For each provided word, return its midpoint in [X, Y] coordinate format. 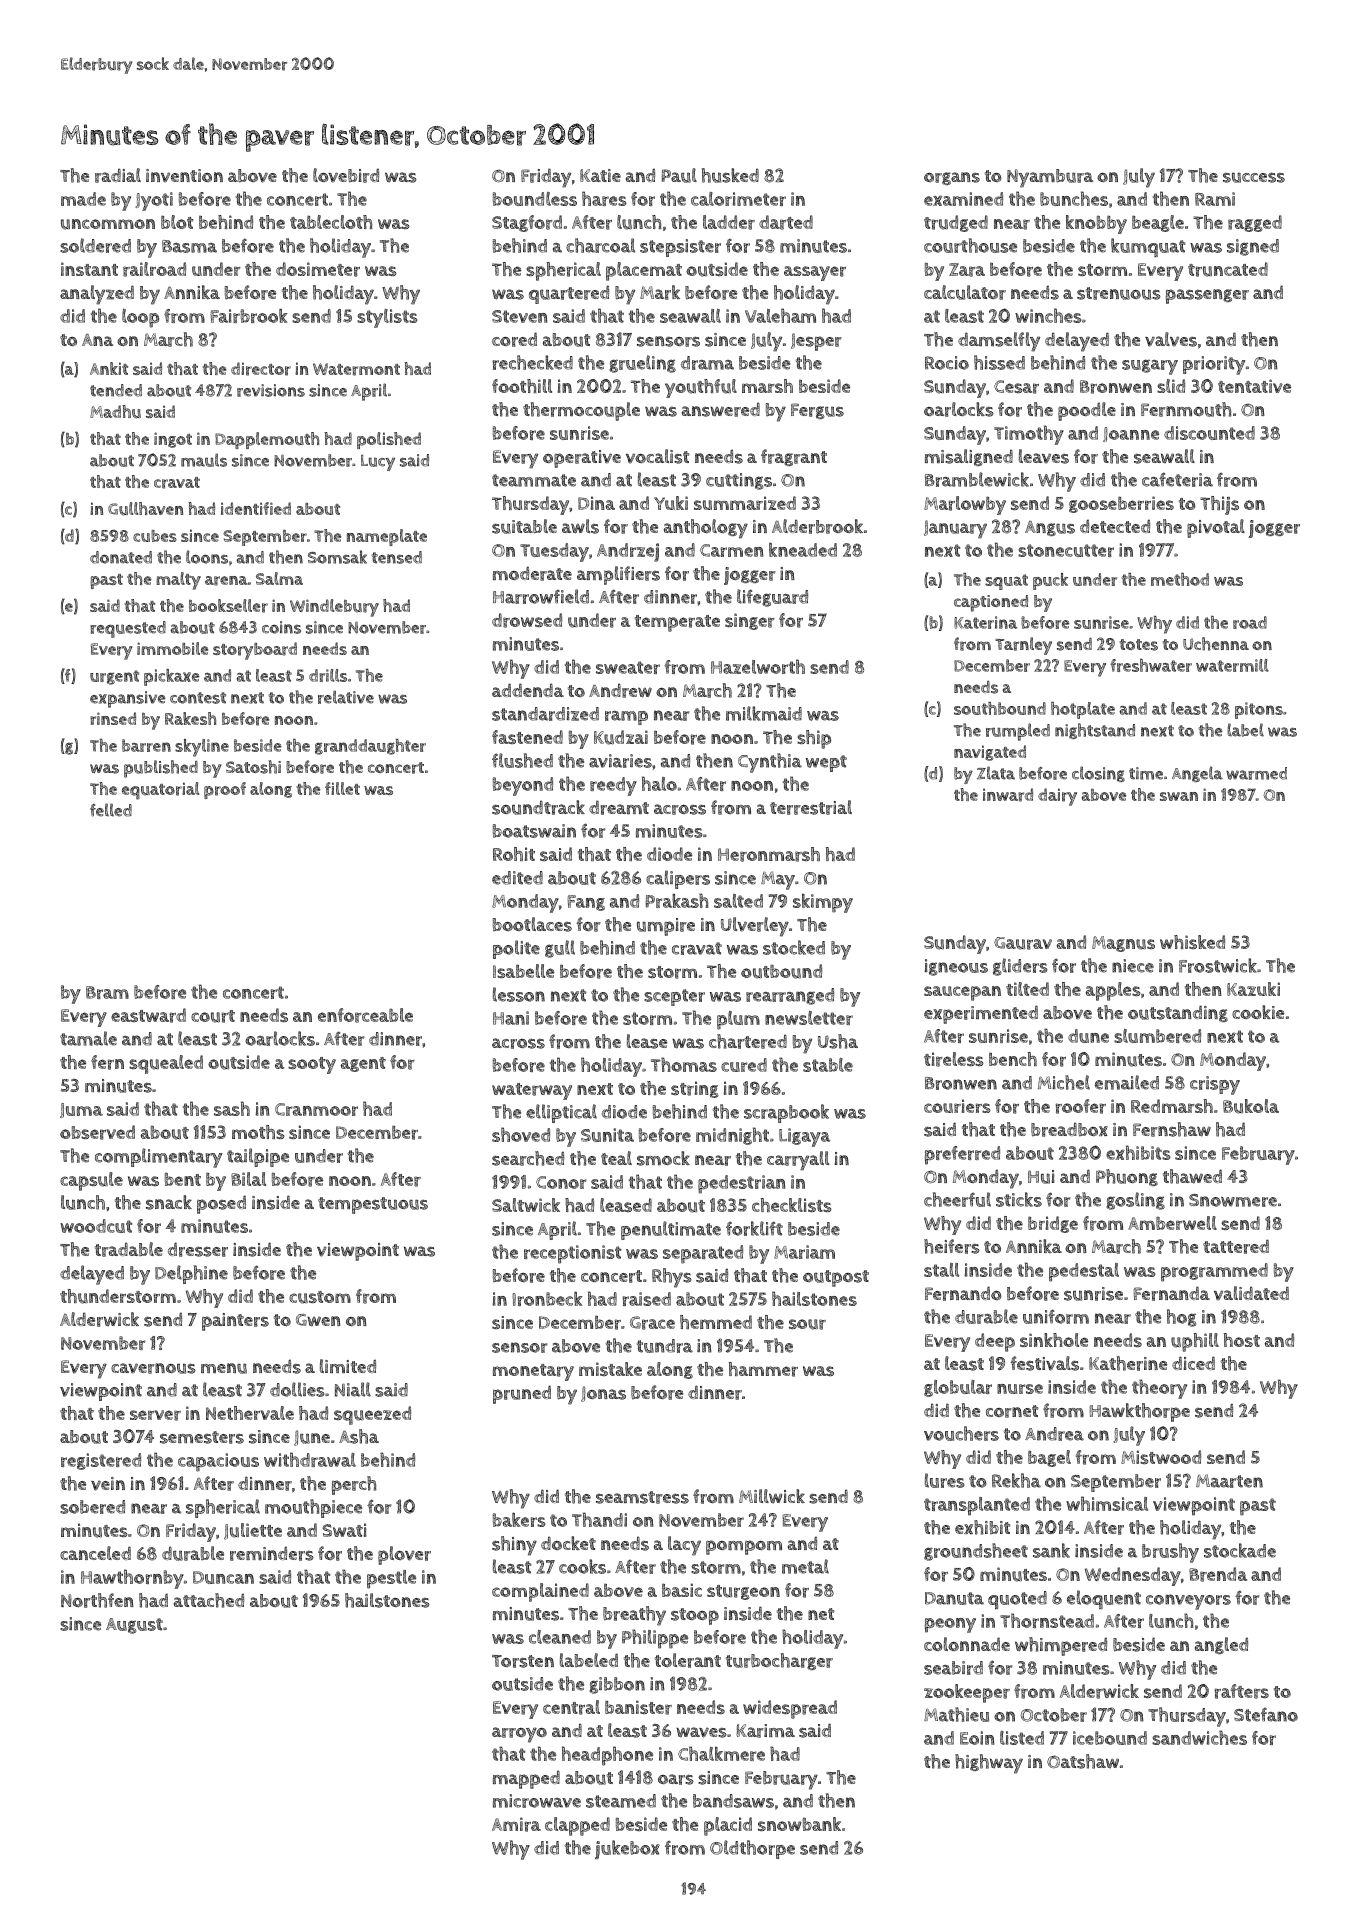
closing [1098, 774]
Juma [81, 1110]
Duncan [223, 1577]
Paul [679, 175]
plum [738, 1020]
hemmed [716, 1322]
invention [184, 176]
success [1254, 177]
